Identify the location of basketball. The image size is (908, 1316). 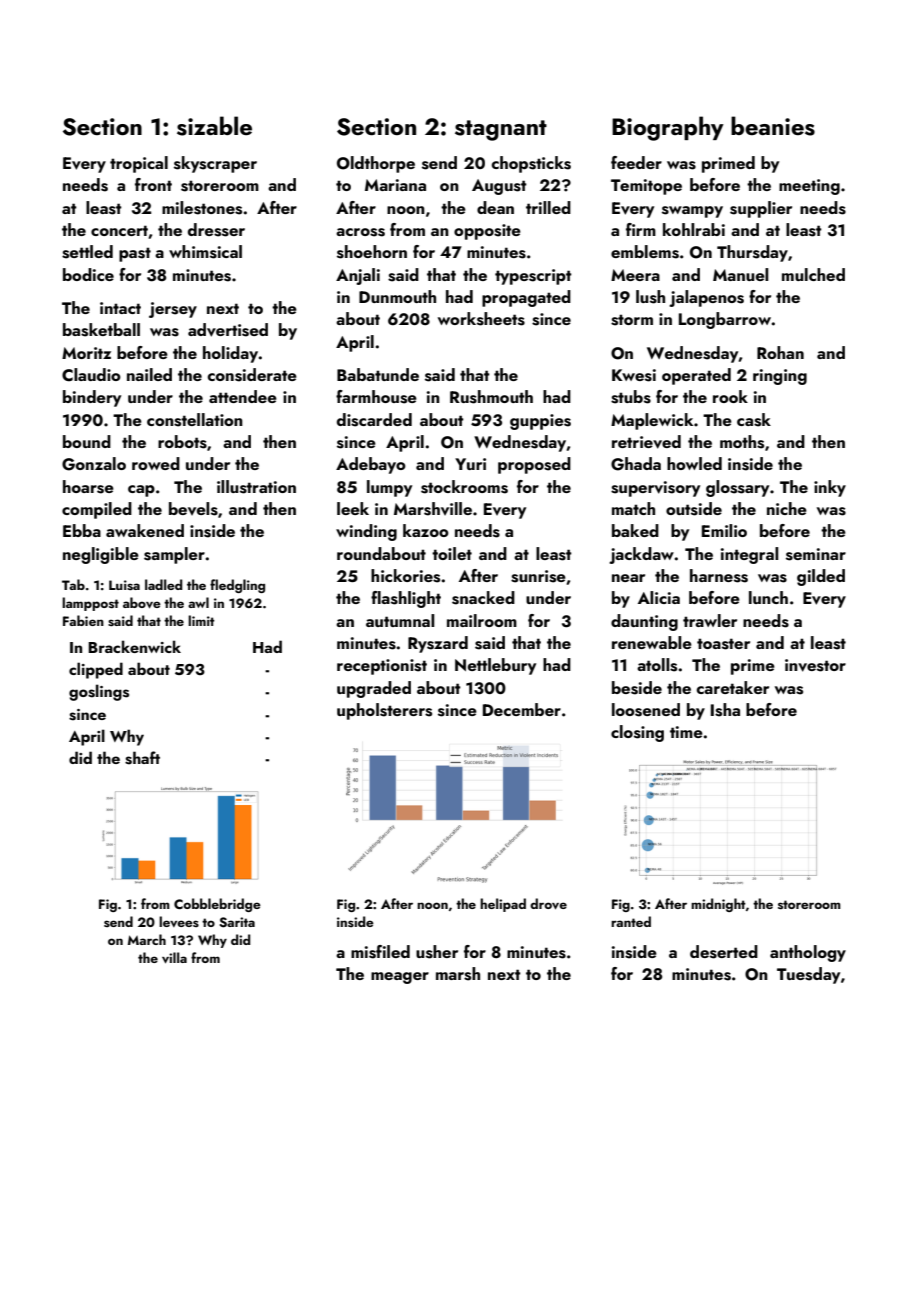
(101, 330).
